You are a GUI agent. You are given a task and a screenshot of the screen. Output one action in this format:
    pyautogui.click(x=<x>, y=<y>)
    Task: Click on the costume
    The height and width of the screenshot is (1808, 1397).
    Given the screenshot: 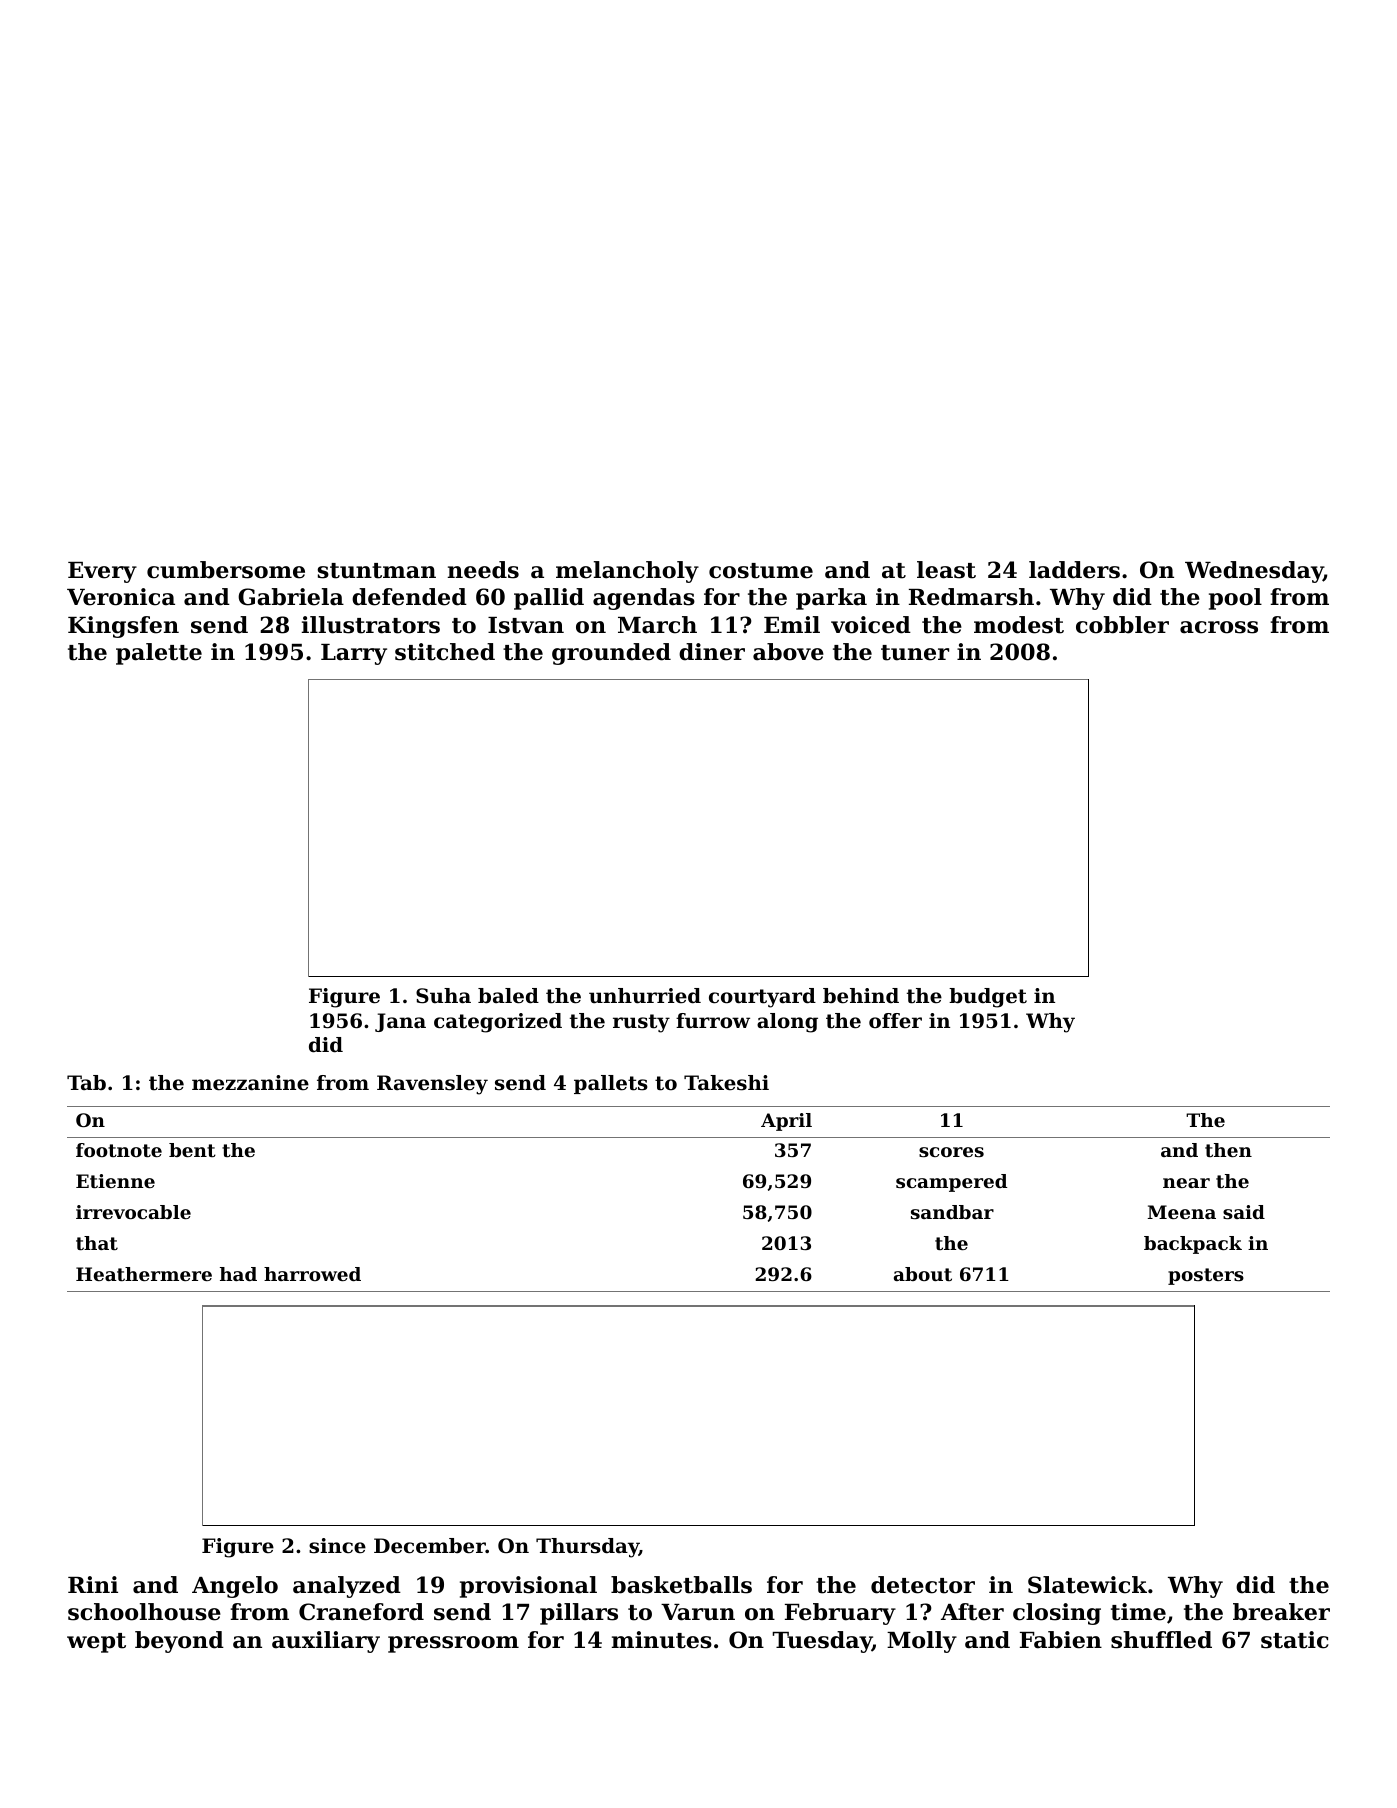 What is the action you would take?
    pyautogui.click(x=761, y=571)
